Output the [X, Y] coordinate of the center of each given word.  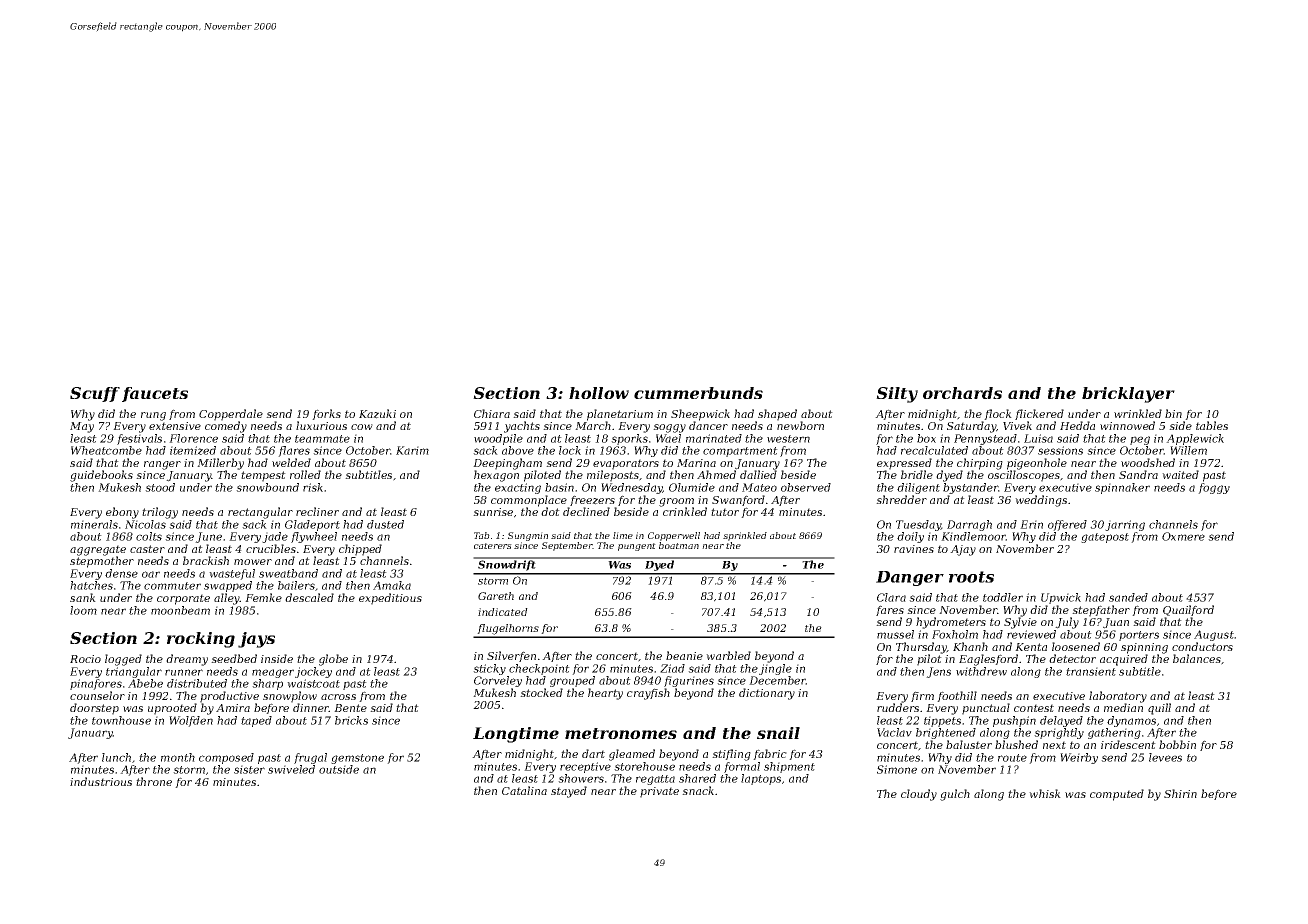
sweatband [288, 573]
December [777, 680]
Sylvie [1020, 623]
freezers [592, 500]
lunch [116, 757]
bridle [917, 474]
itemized [193, 450]
